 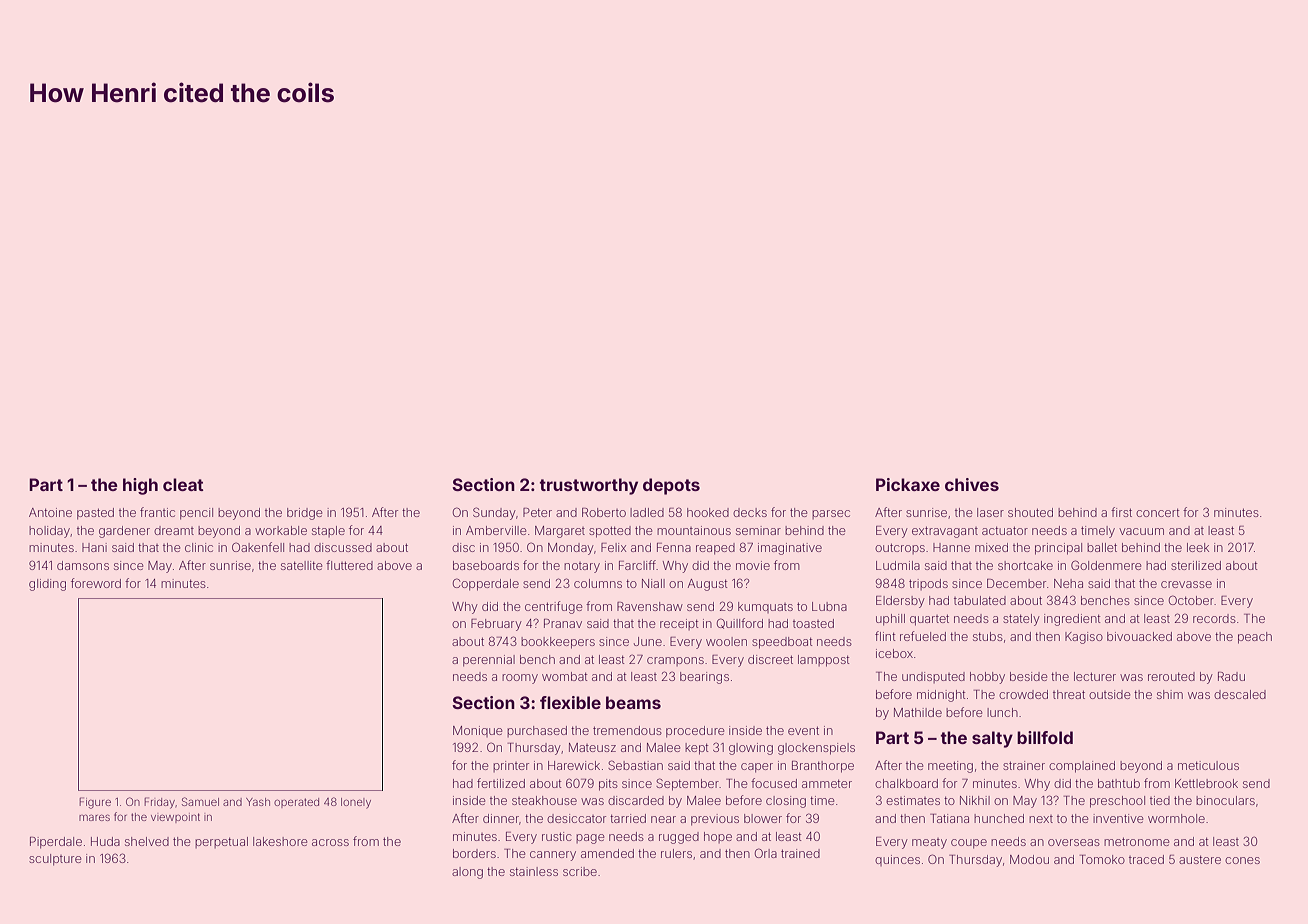 I want to click on traced, so click(x=1146, y=859).
